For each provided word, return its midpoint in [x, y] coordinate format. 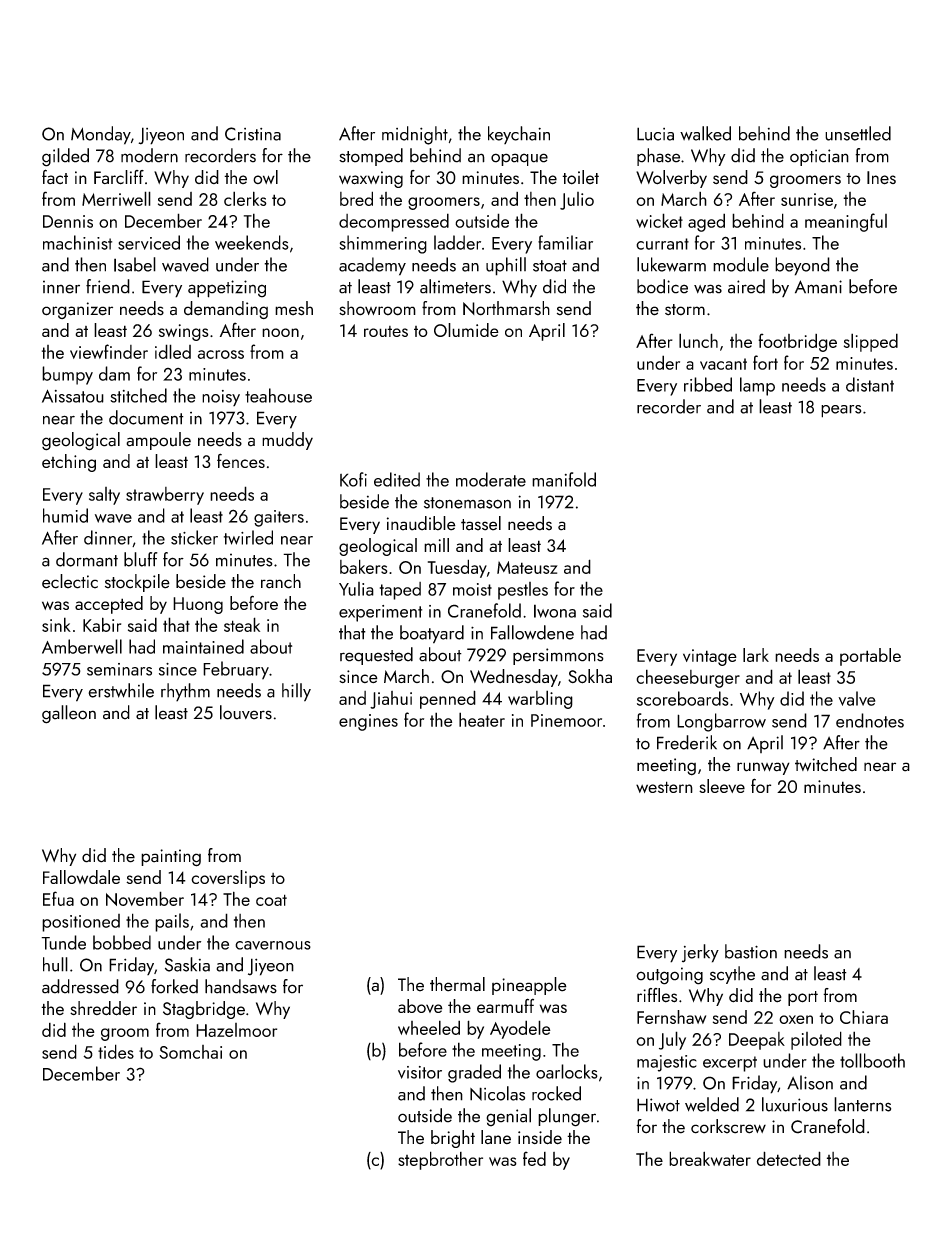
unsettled [858, 133]
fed [534, 1158]
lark [756, 655]
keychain [519, 135]
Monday [101, 135]
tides [116, 1051]
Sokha [590, 676]
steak [242, 624]
